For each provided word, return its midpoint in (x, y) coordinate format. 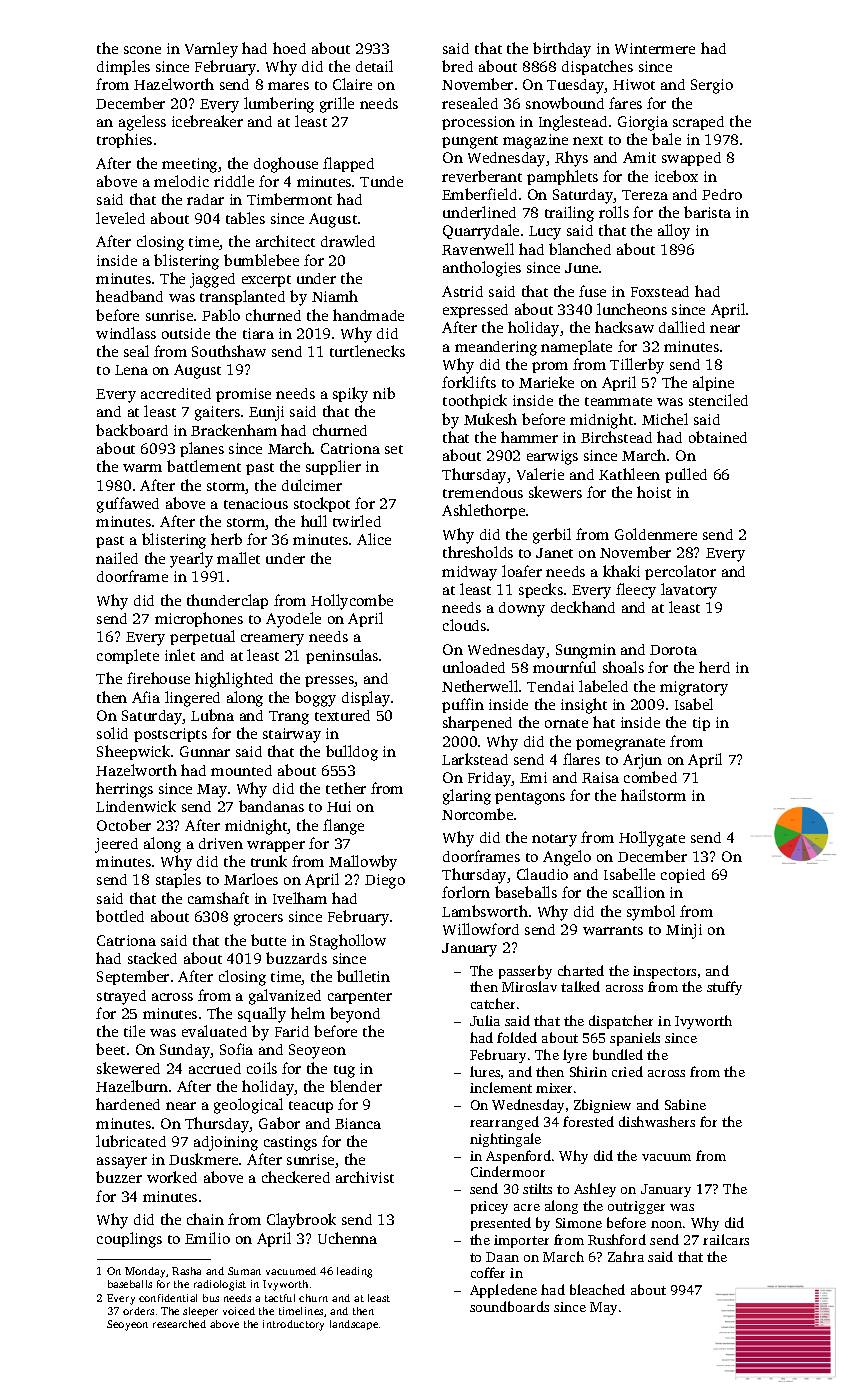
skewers (555, 492)
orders (138, 1311)
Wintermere (655, 48)
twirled (357, 521)
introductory (293, 1325)
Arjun (642, 761)
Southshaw (229, 351)
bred (457, 66)
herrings (124, 790)
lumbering (279, 105)
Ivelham (300, 898)
